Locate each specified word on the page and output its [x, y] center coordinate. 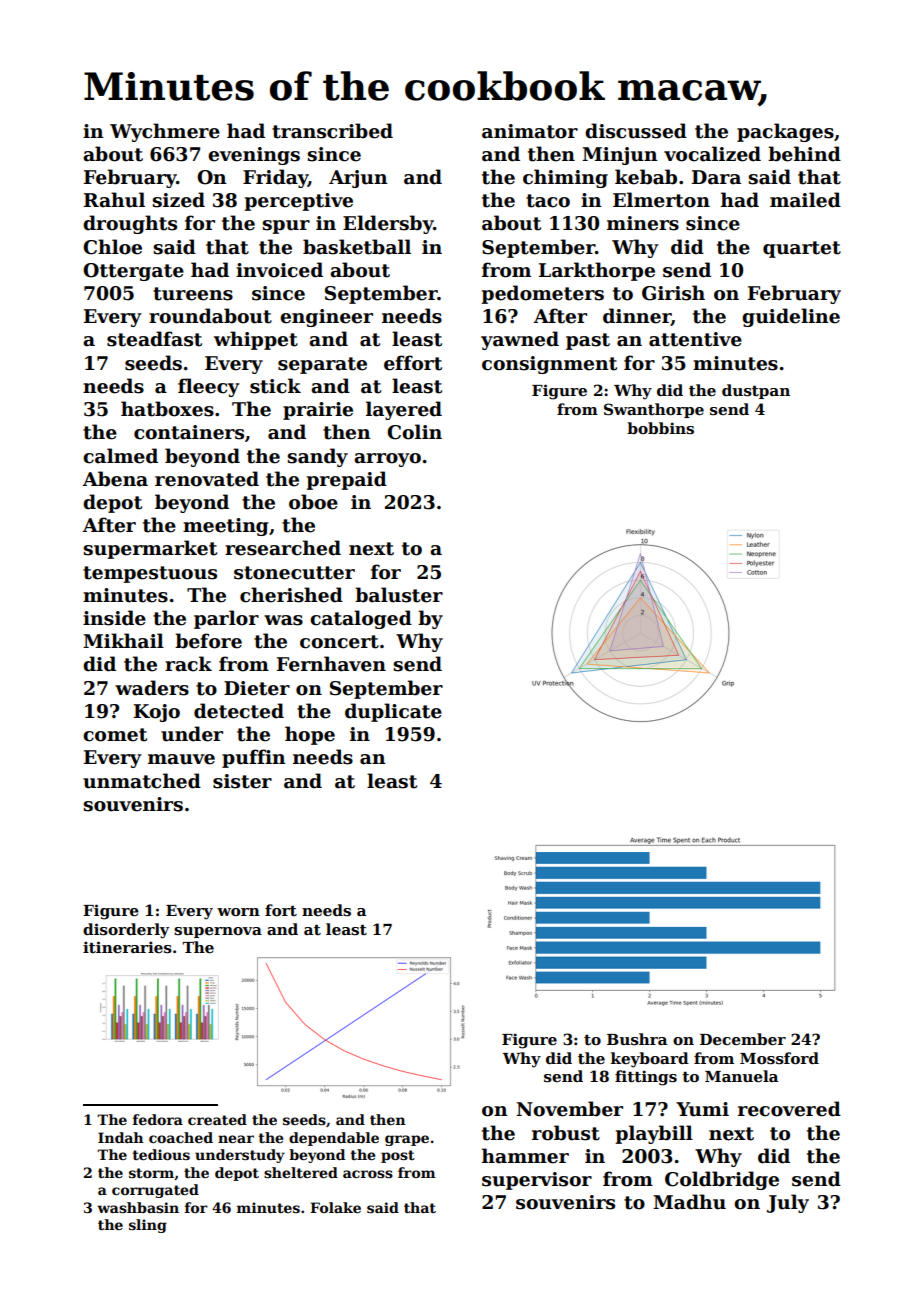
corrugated [155, 1191]
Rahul [114, 200]
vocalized [712, 154]
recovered [789, 1109]
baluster [399, 595]
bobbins [660, 428]
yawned [520, 340]
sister [242, 781]
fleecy [208, 387]
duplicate [393, 712]
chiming [565, 178]
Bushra [637, 1039]
